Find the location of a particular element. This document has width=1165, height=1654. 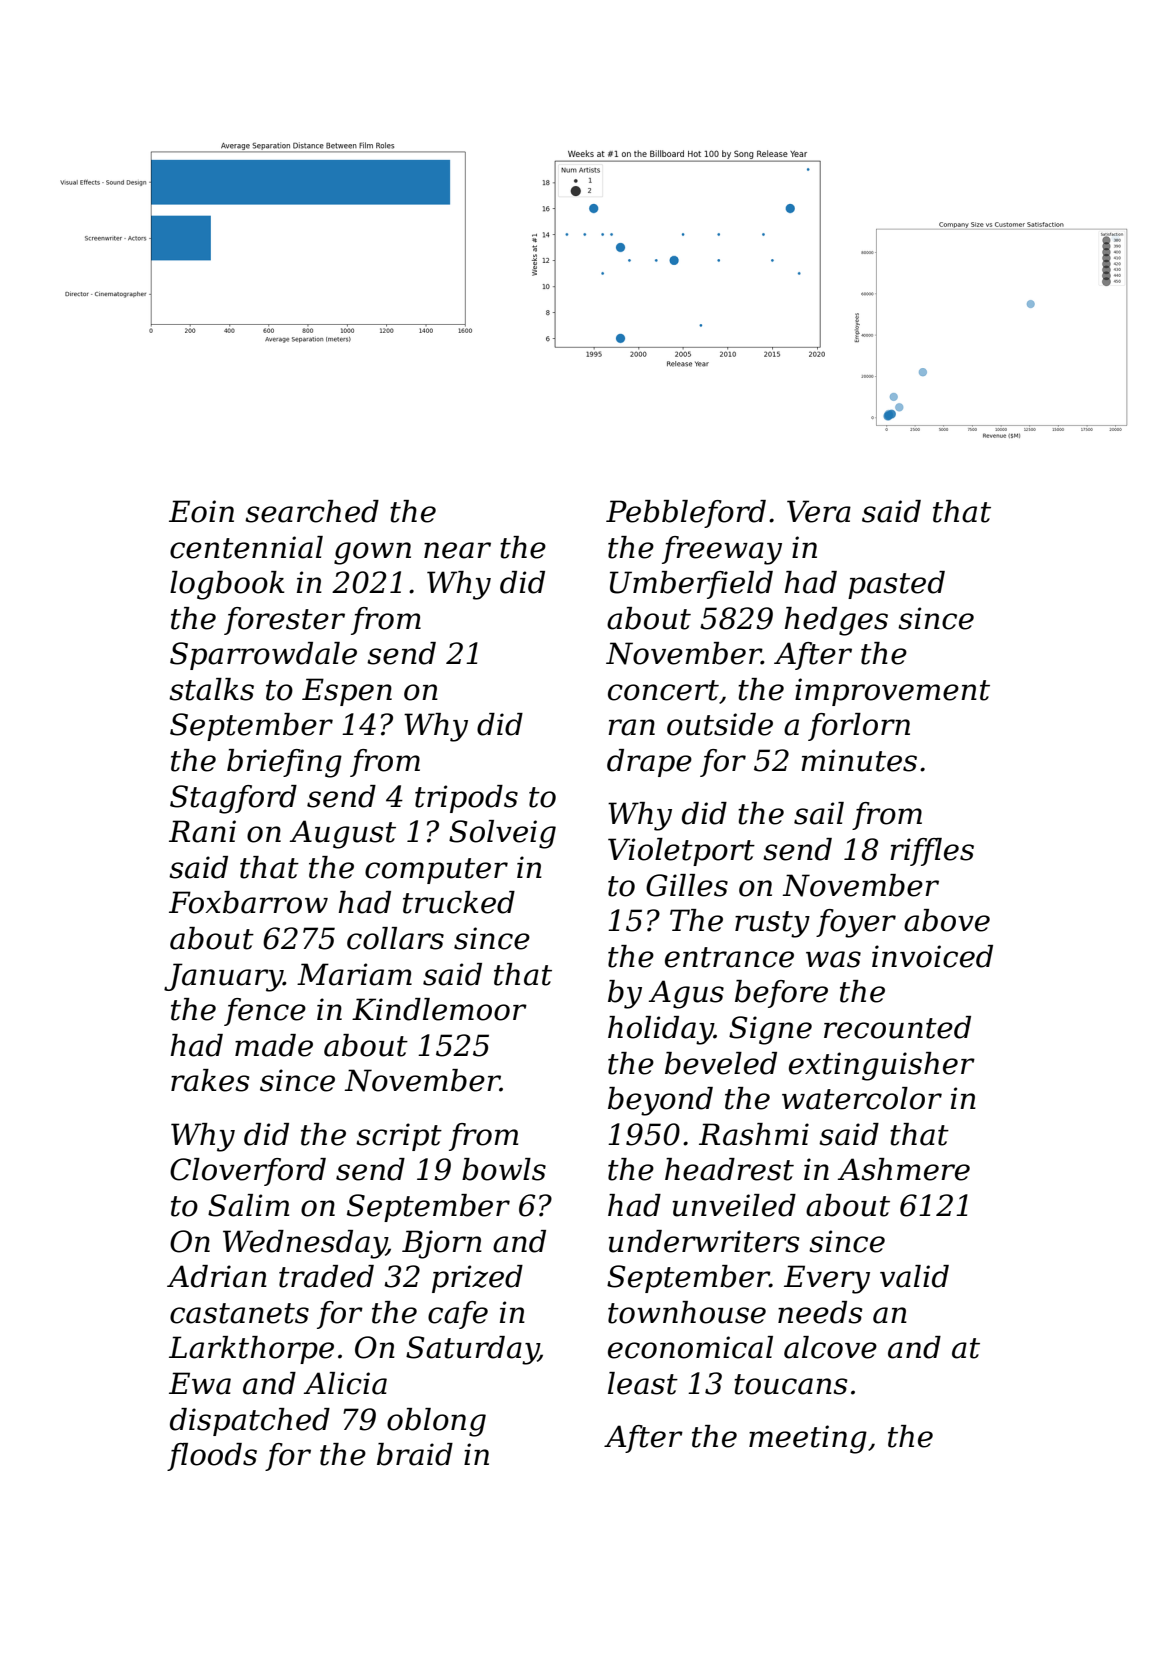

Foxbarrow is located at coordinates (248, 902).
